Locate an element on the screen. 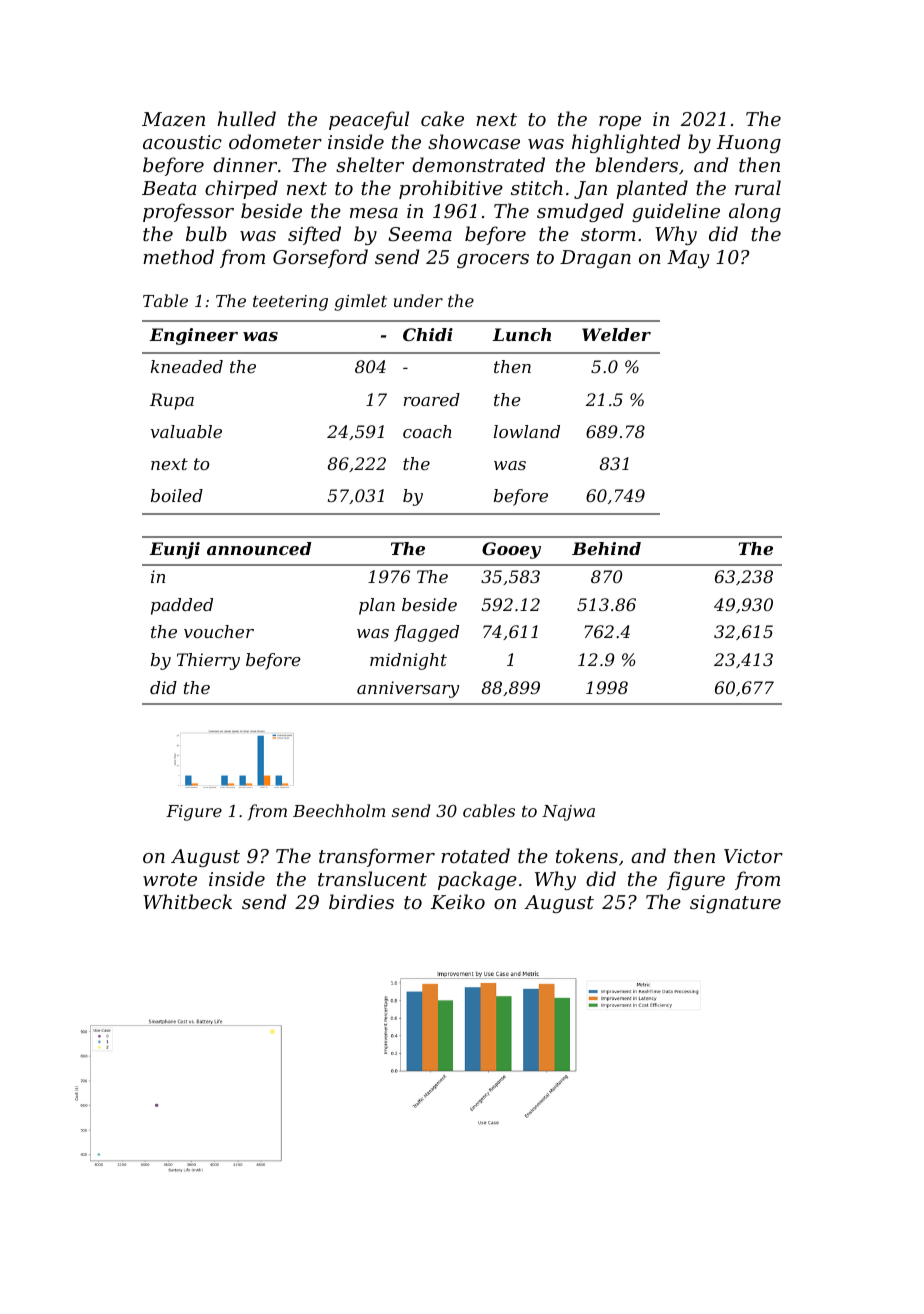  Thierry is located at coordinates (208, 661).
